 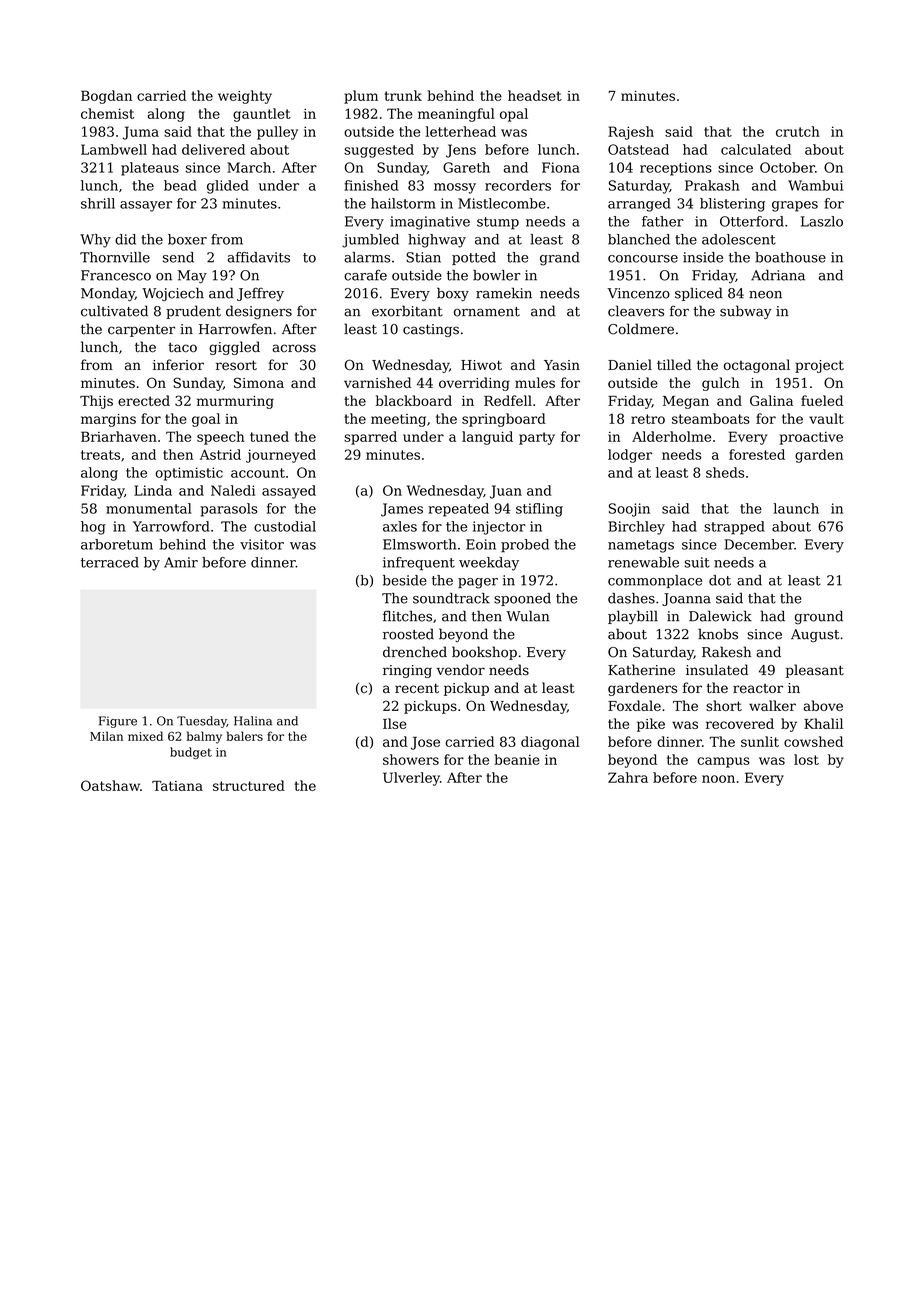 What do you see at coordinates (798, 131) in the document?
I see `crutch` at bounding box center [798, 131].
